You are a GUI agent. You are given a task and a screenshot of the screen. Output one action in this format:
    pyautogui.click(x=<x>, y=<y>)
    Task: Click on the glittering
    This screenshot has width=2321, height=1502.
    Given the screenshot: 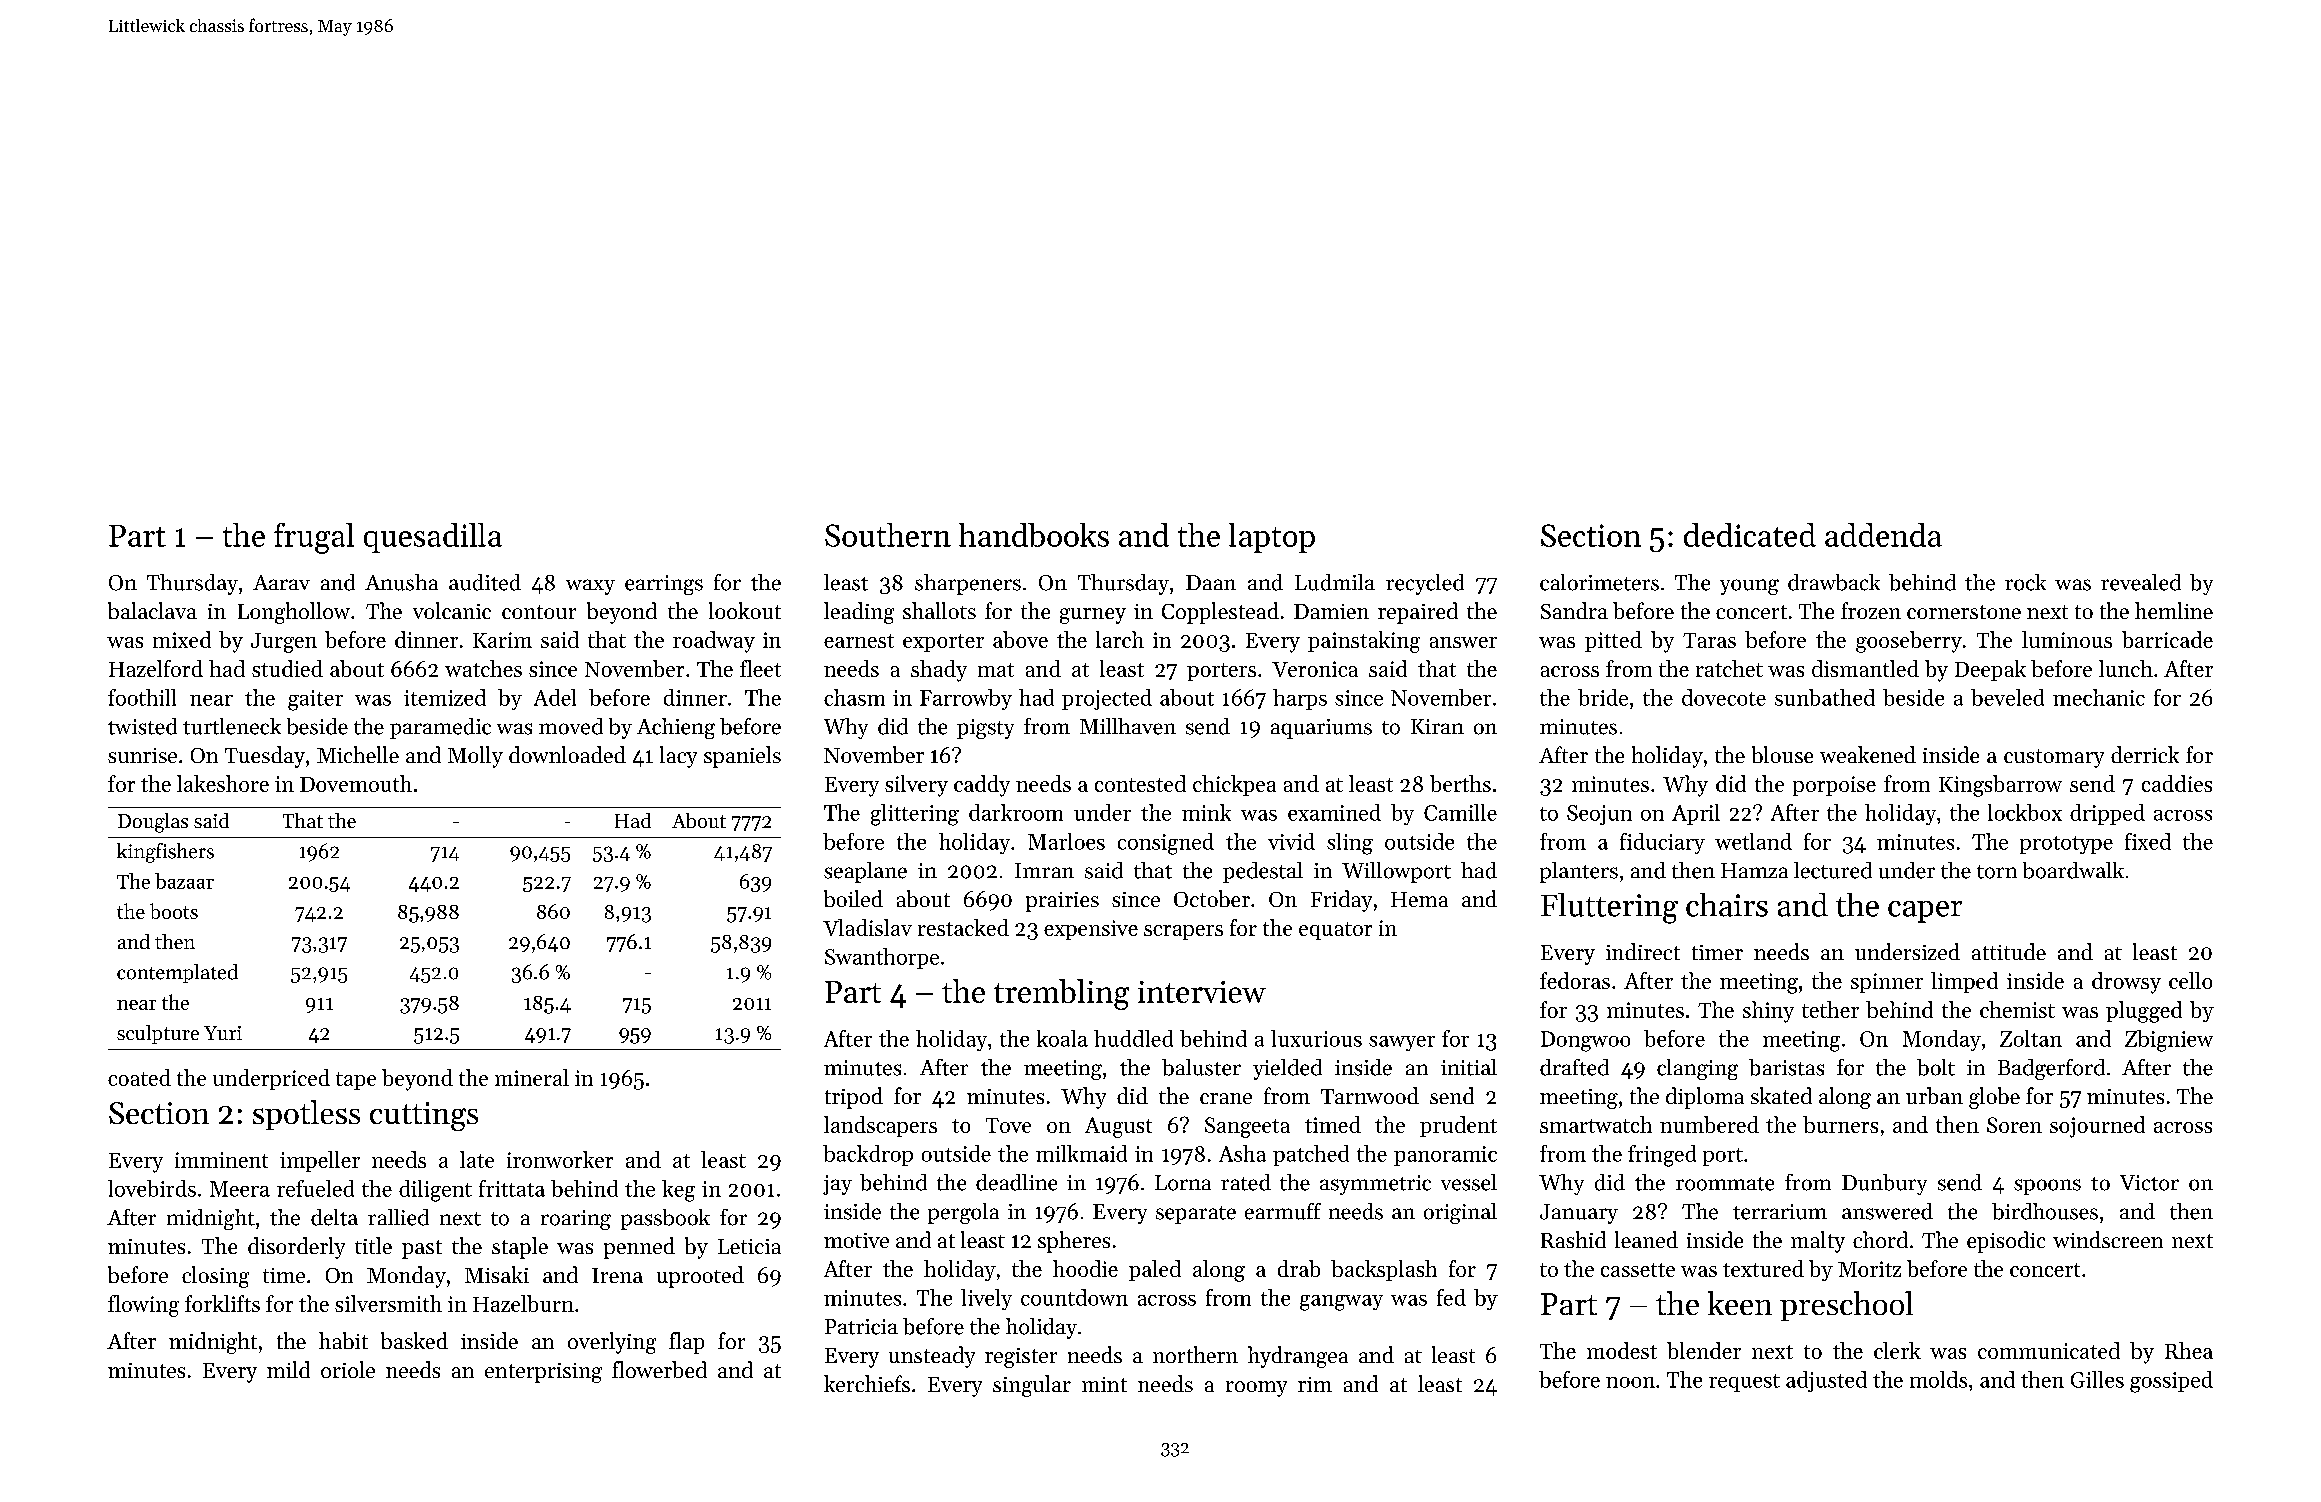 What is the action you would take?
    pyautogui.click(x=915, y=815)
